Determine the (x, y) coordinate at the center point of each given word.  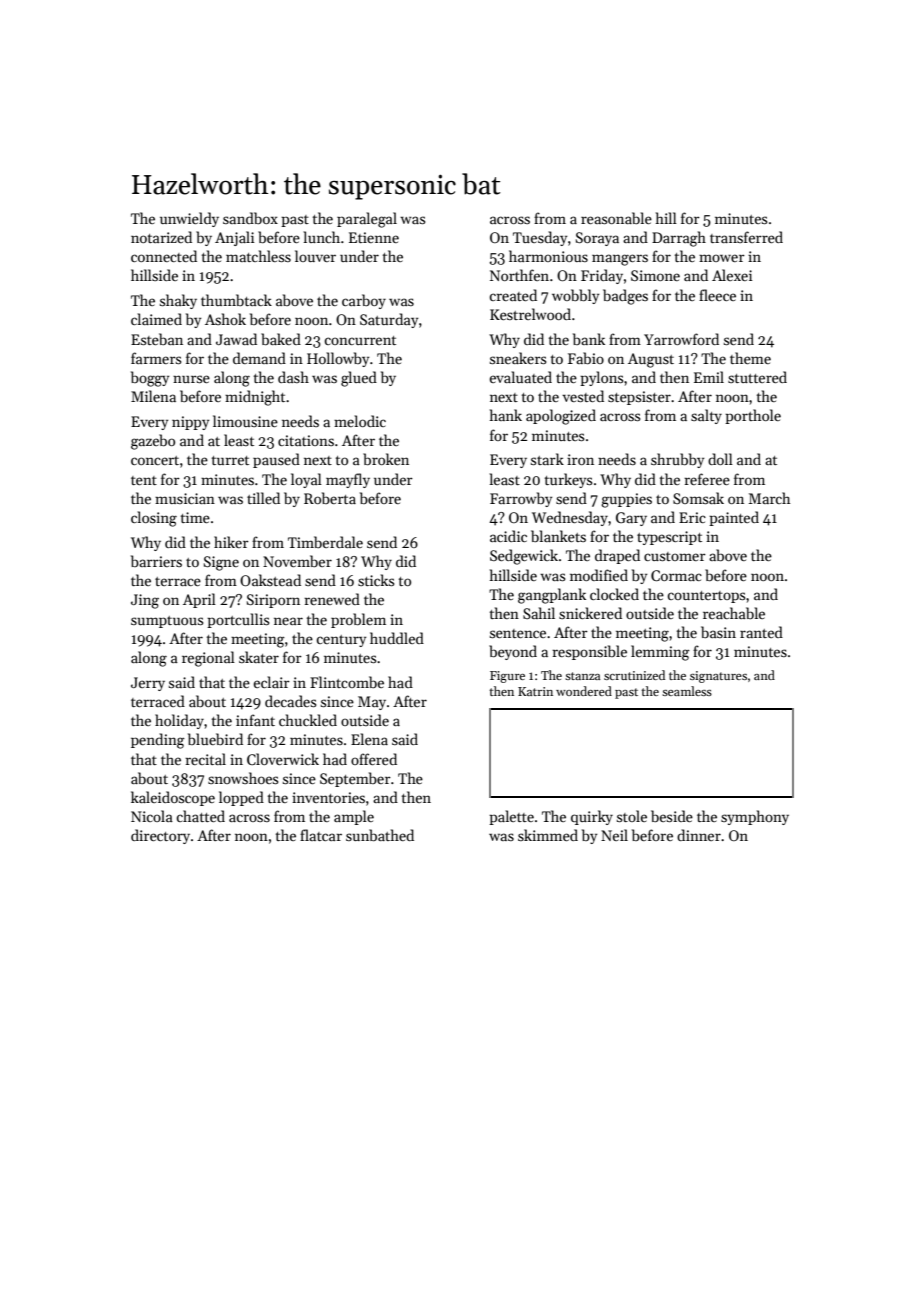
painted (734, 518)
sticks (376, 580)
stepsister (639, 398)
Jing (145, 601)
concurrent (360, 340)
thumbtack (236, 300)
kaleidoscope (173, 798)
